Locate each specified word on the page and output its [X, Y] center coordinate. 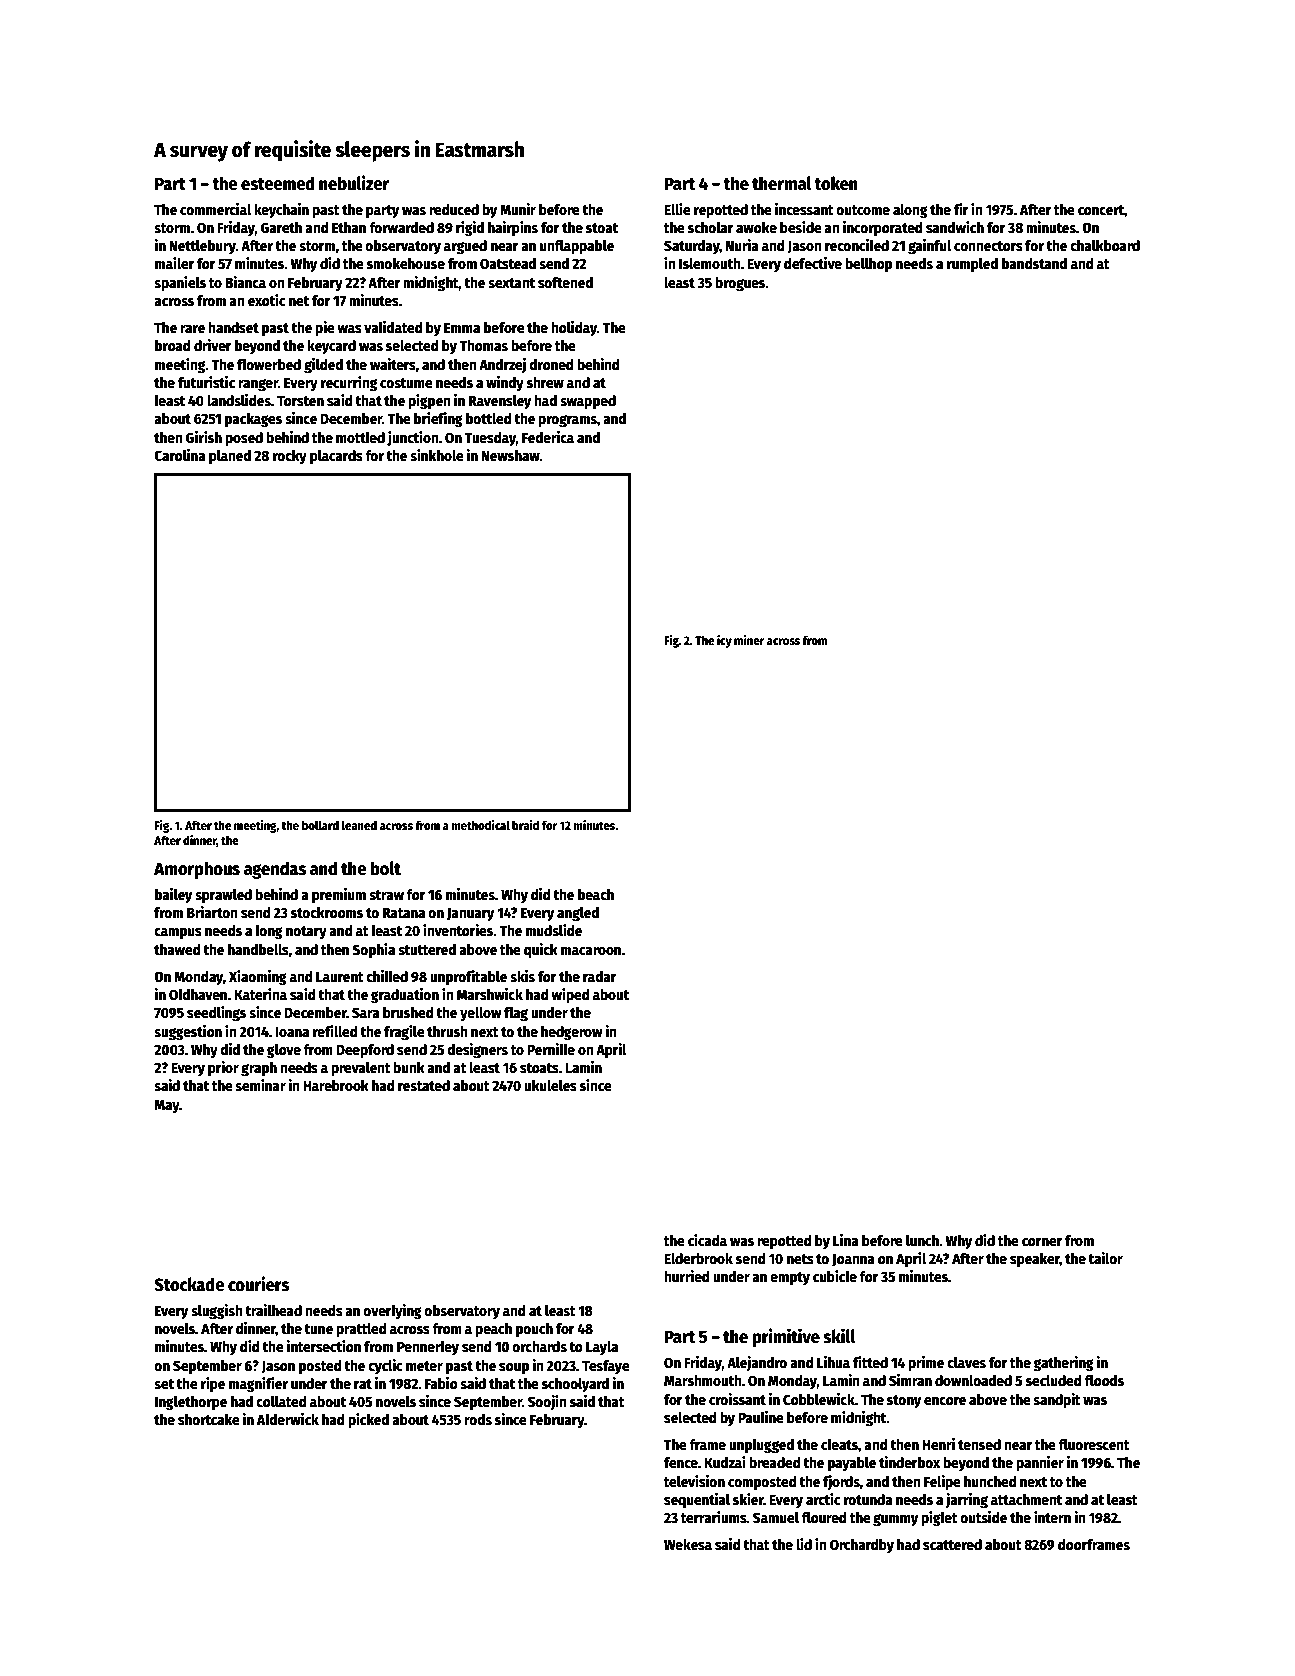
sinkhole [437, 455]
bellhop [868, 265]
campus [178, 933]
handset [233, 327]
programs [567, 421]
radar [600, 976]
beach [596, 894]
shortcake [209, 1419]
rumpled [972, 265]
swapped [588, 402]
